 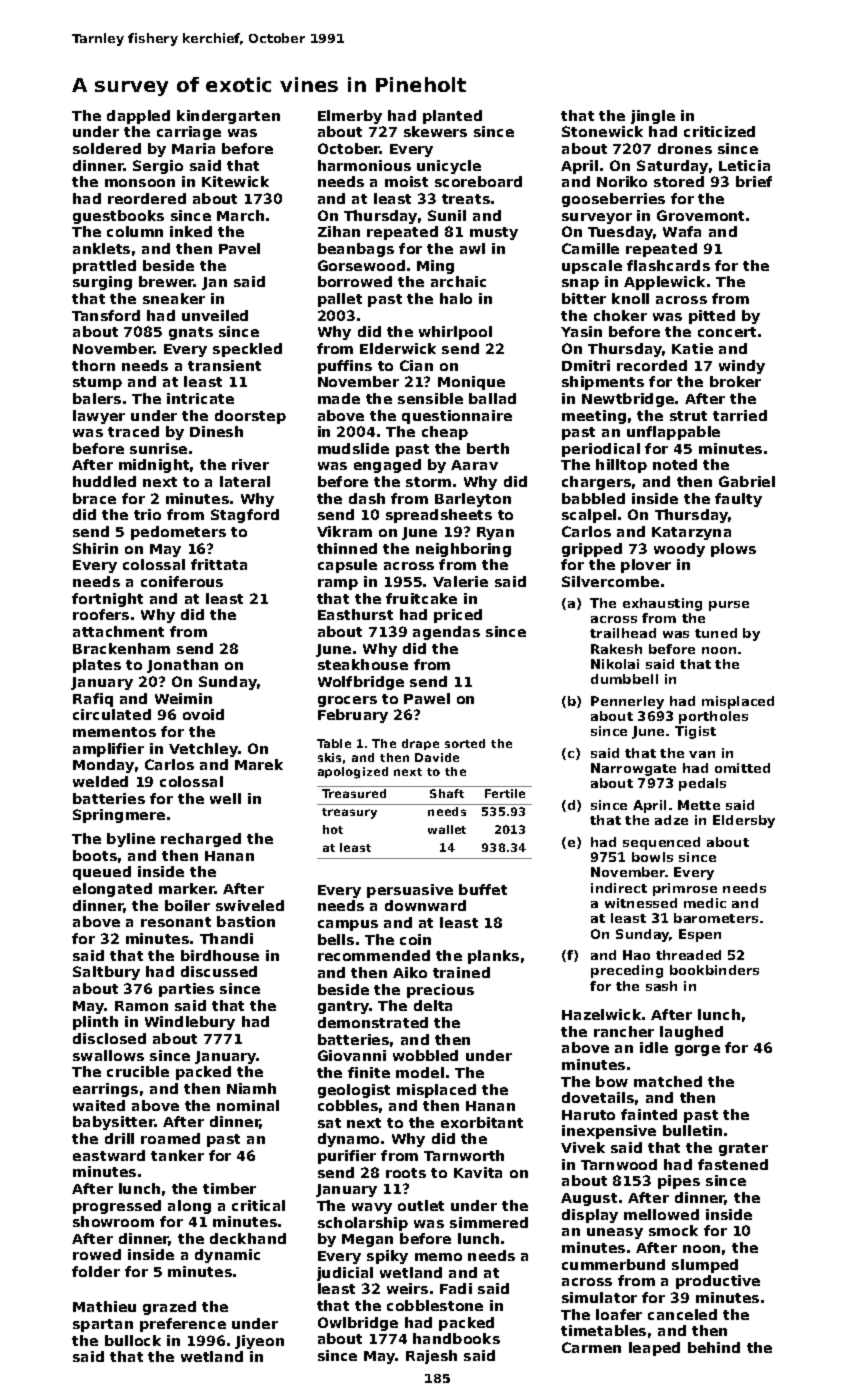 I want to click on spartan, so click(x=103, y=1325).
